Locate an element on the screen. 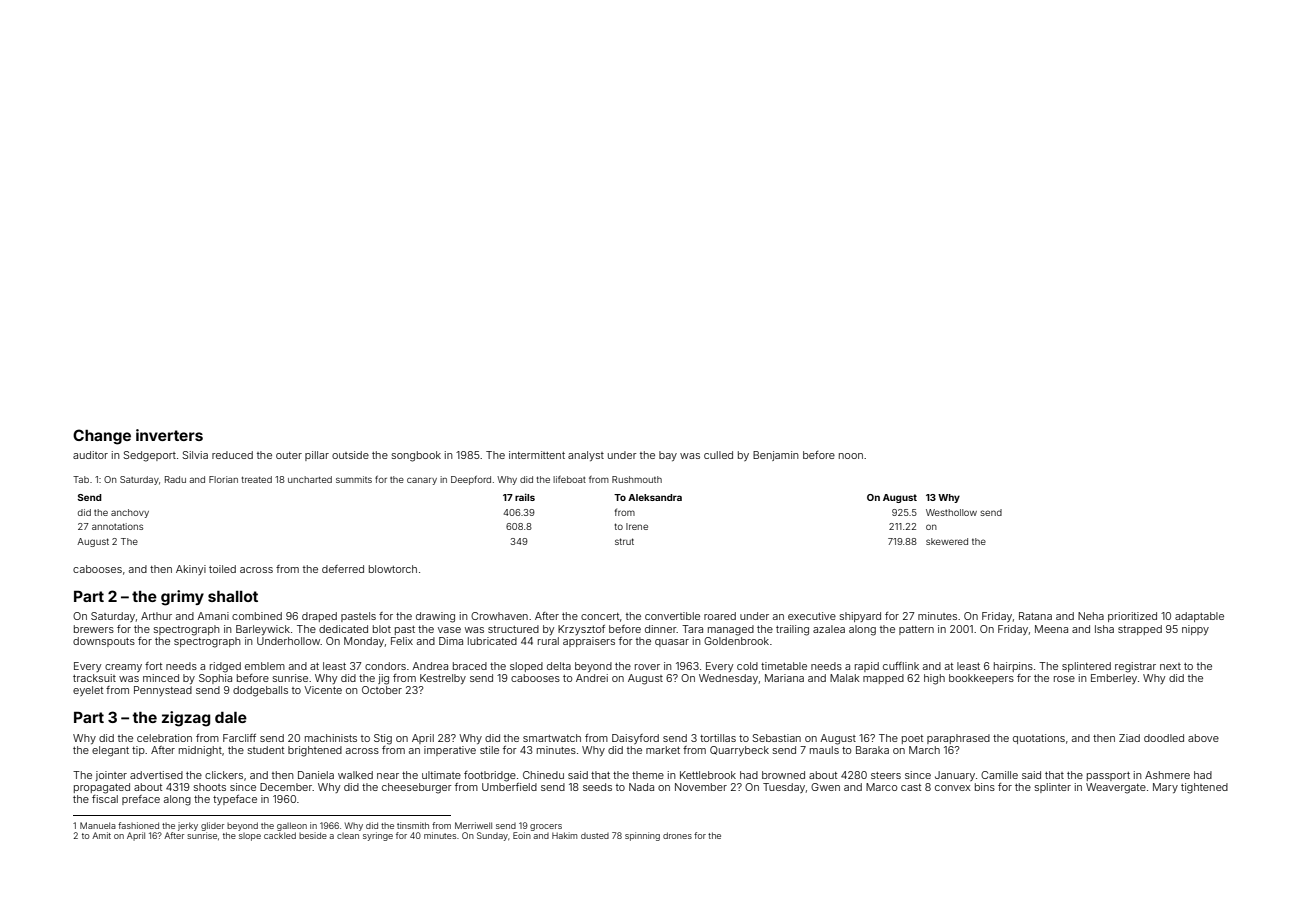 The height and width of the screenshot is (924, 1308). Westhollow is located at coordinates (951, 512).
